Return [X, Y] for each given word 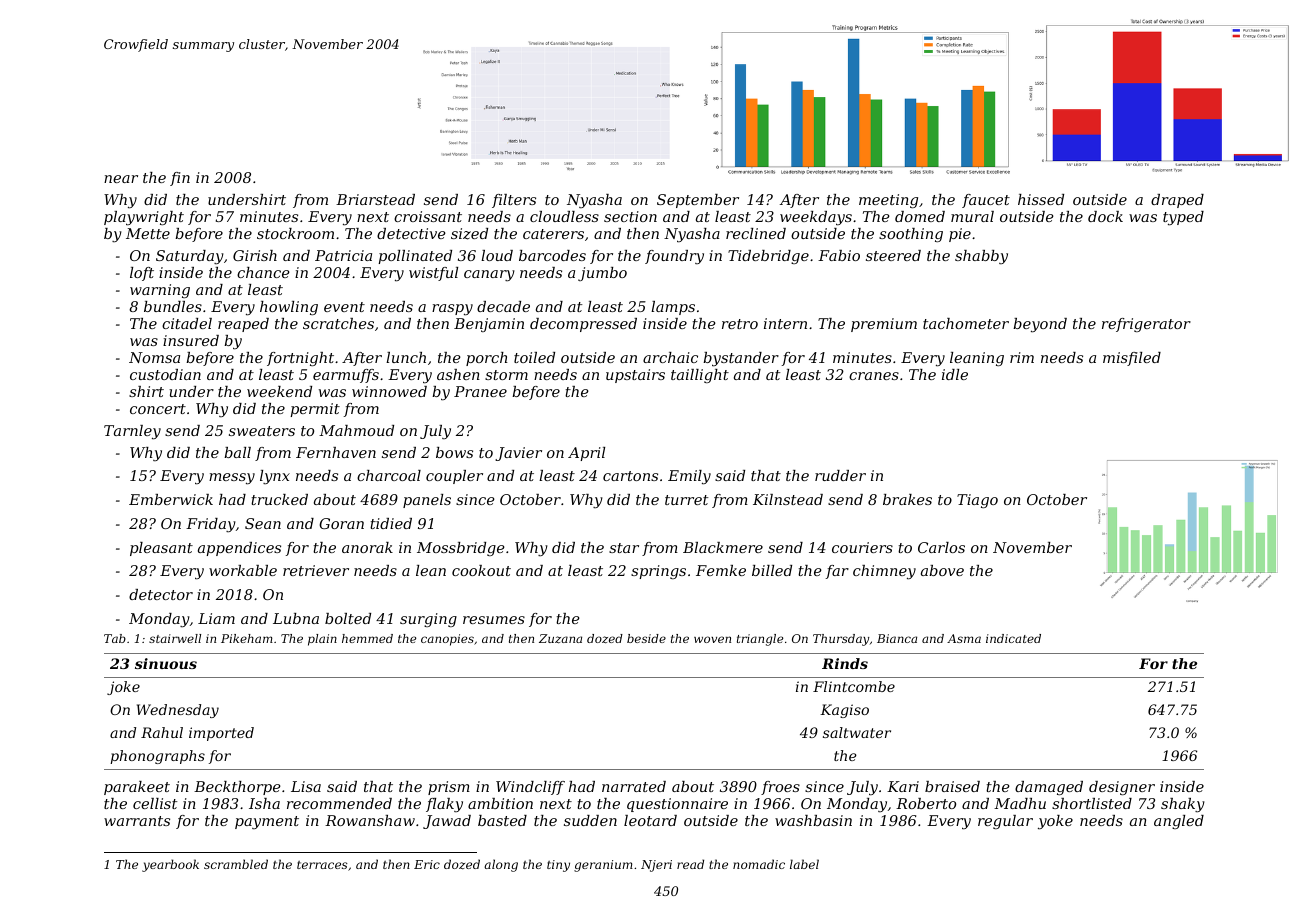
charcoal [389, 475]
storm [506, 375]
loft [142, 274]
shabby [981, 257]
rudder [840, 475]
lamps [673, 308]
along [501, 865]
